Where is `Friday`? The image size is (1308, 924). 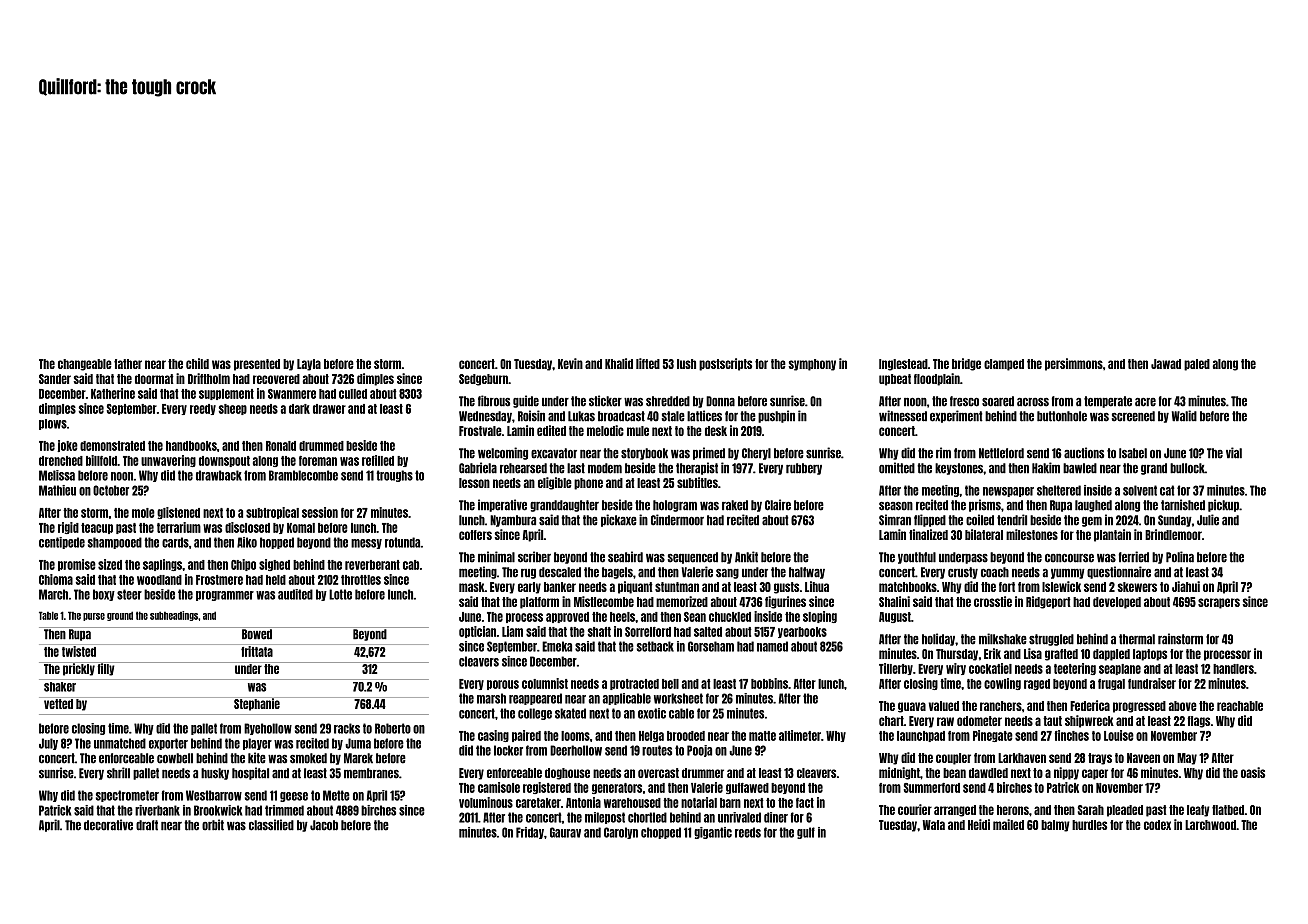
Friday is located at coordinates (530, 833).
